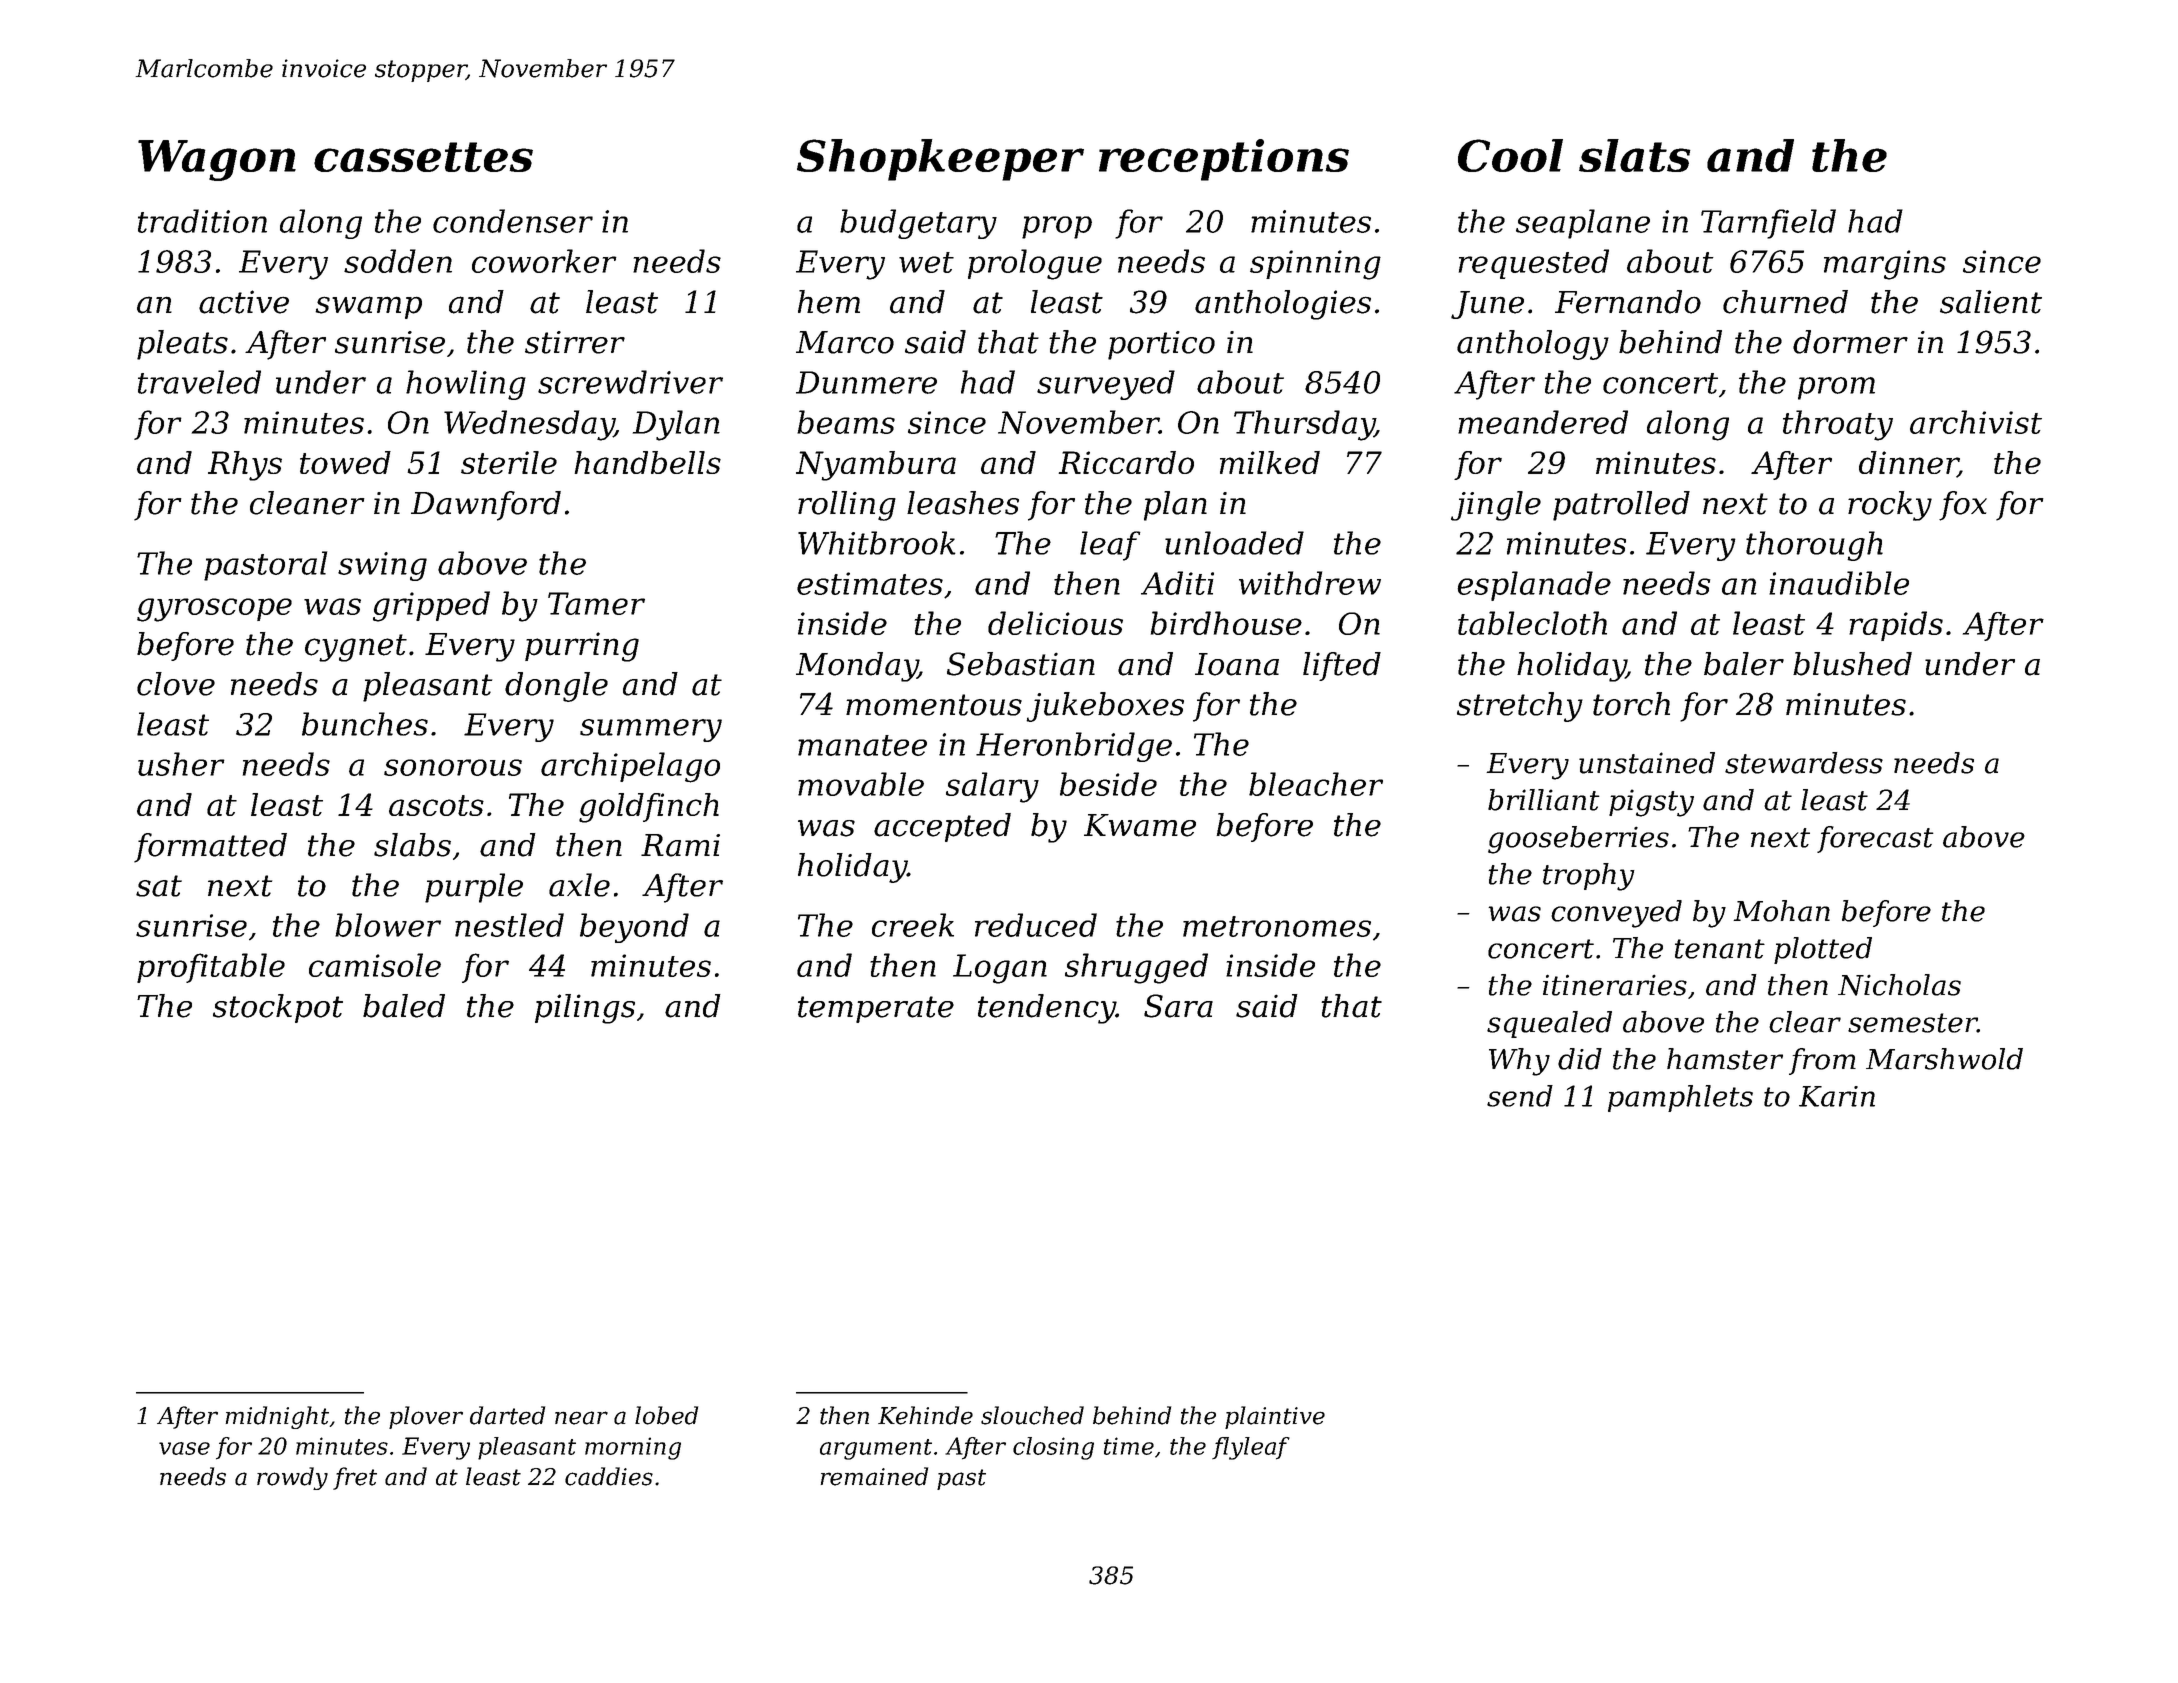 The height and width of the screenshot is (1683, 2178). What do you see at coordinates (1837, 1096) in the screenshot?
I see `Karin` at bounding box center [1837, 1096].
